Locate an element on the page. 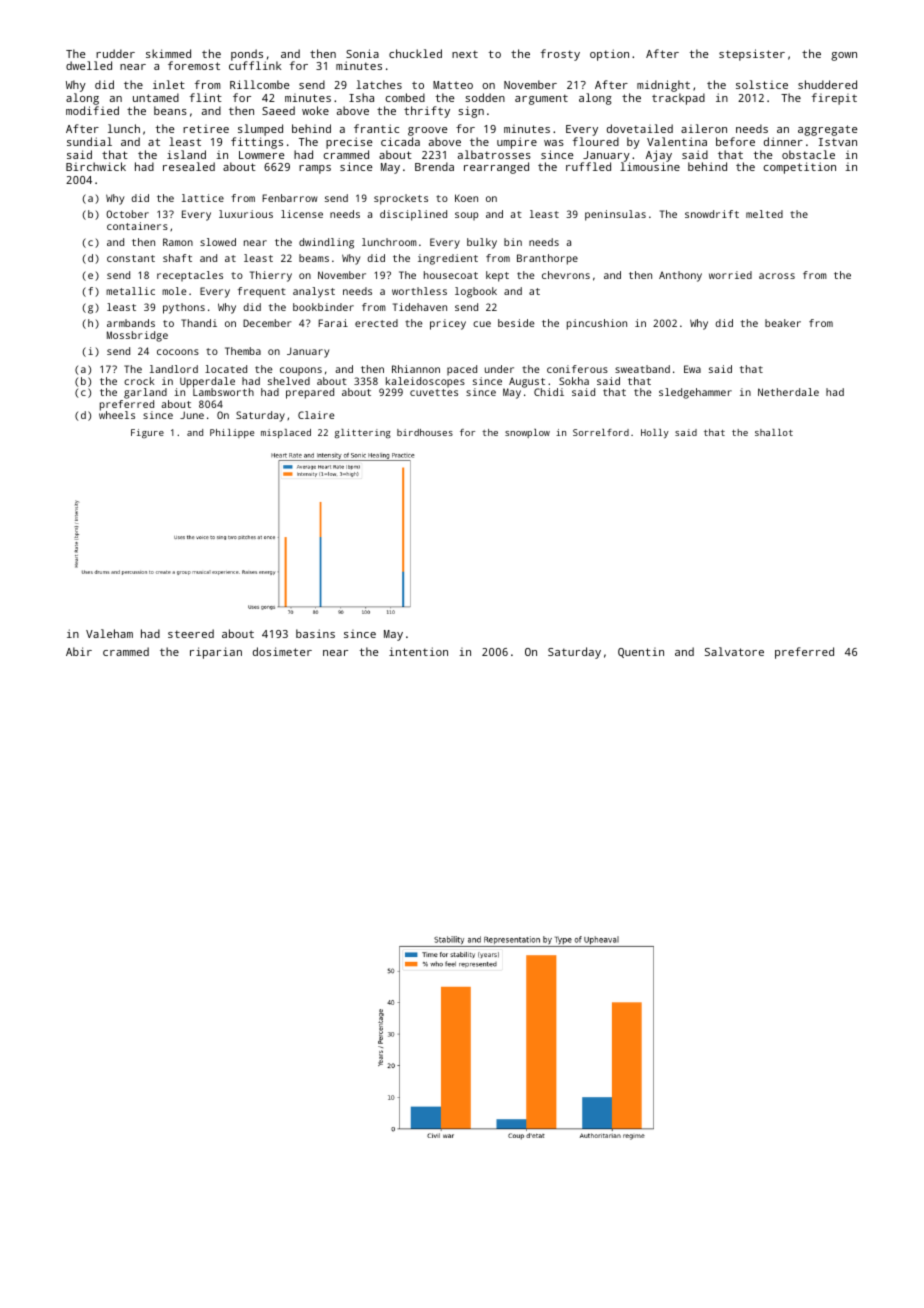 The height and width of the page is (1308, 924). dovetailed is located at coordinates (640, 128).
